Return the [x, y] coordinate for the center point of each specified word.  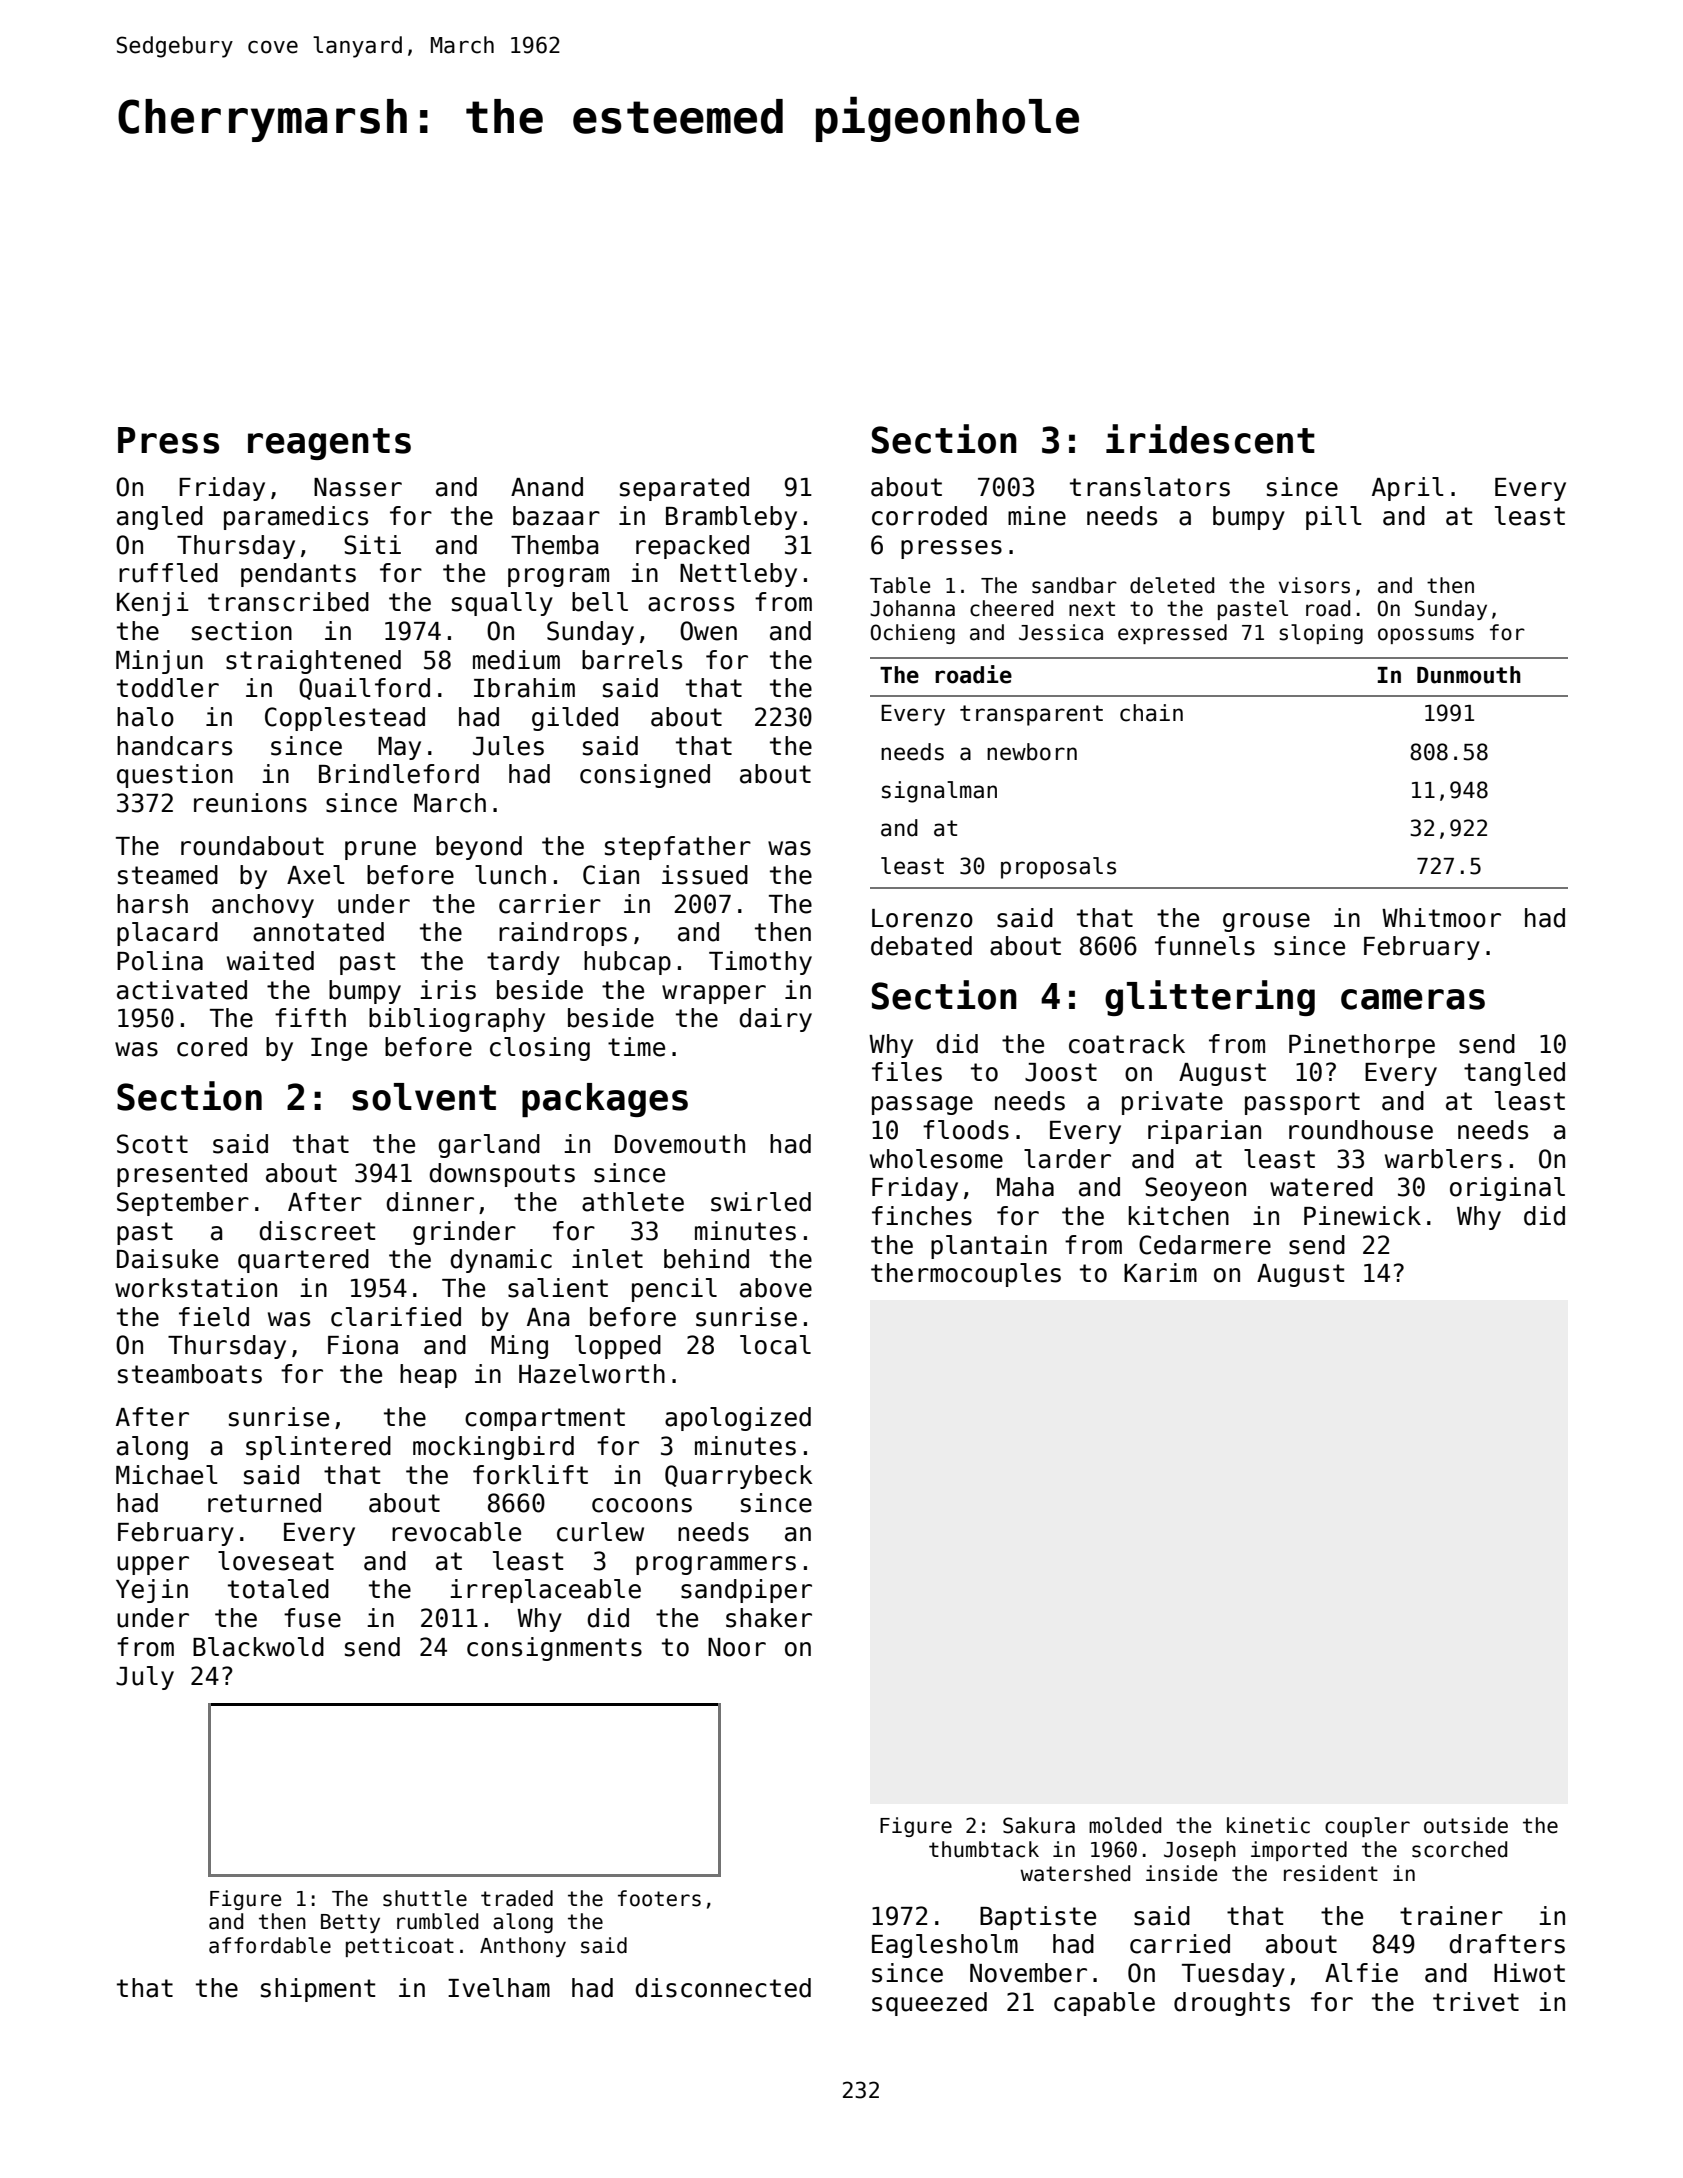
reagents [329, 444]
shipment [318, 1990]
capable [1104, 2004]
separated [684, 489]
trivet [1476, 2002]
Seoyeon [1195, 1189]
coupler [1367, 1827]
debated [921, 946]
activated [182, 990]
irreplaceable [545, 1591]
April [1408, 489]
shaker [769, 1618]
